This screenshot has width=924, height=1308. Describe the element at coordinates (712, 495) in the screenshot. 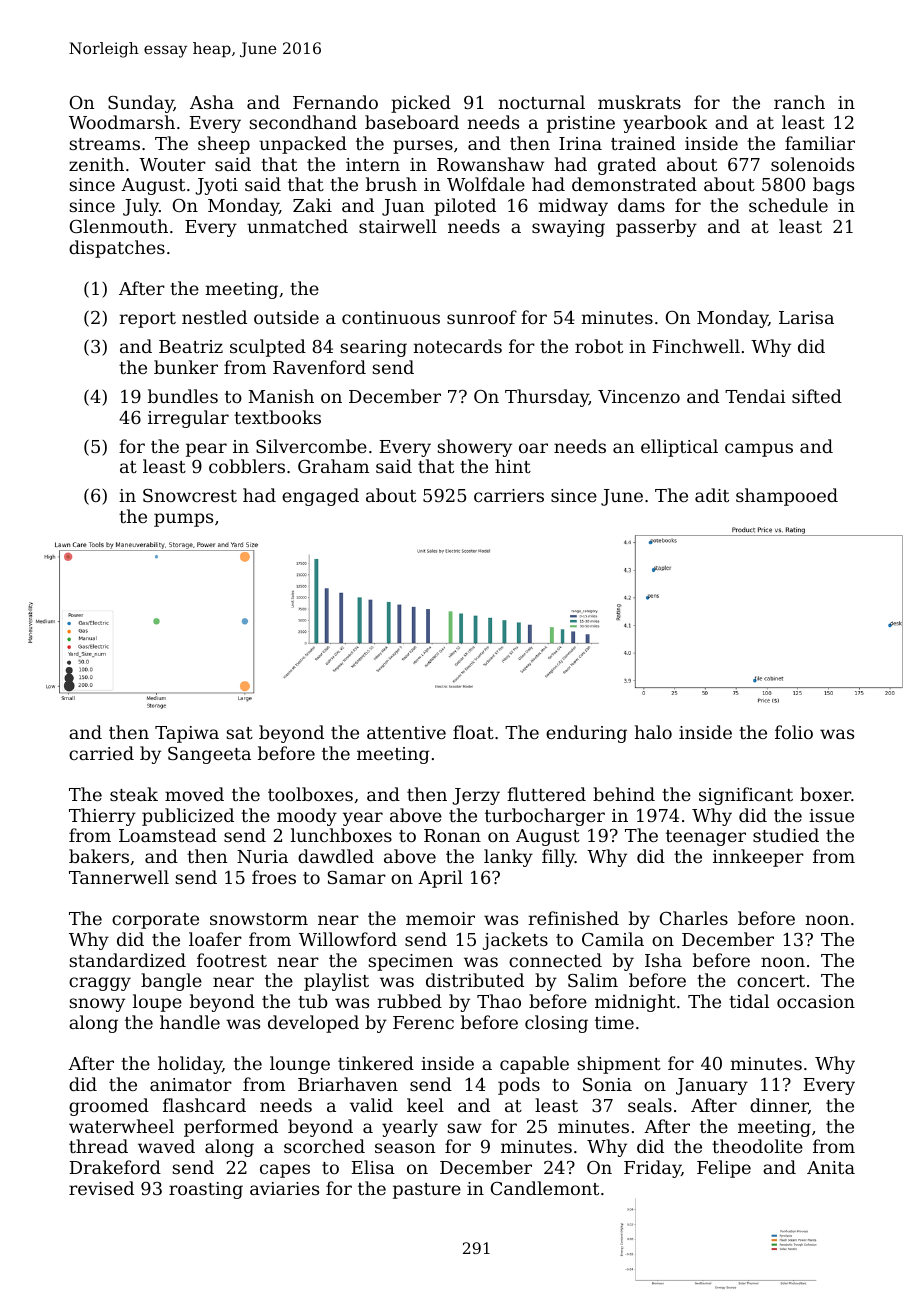

I see `adit` at that location.
